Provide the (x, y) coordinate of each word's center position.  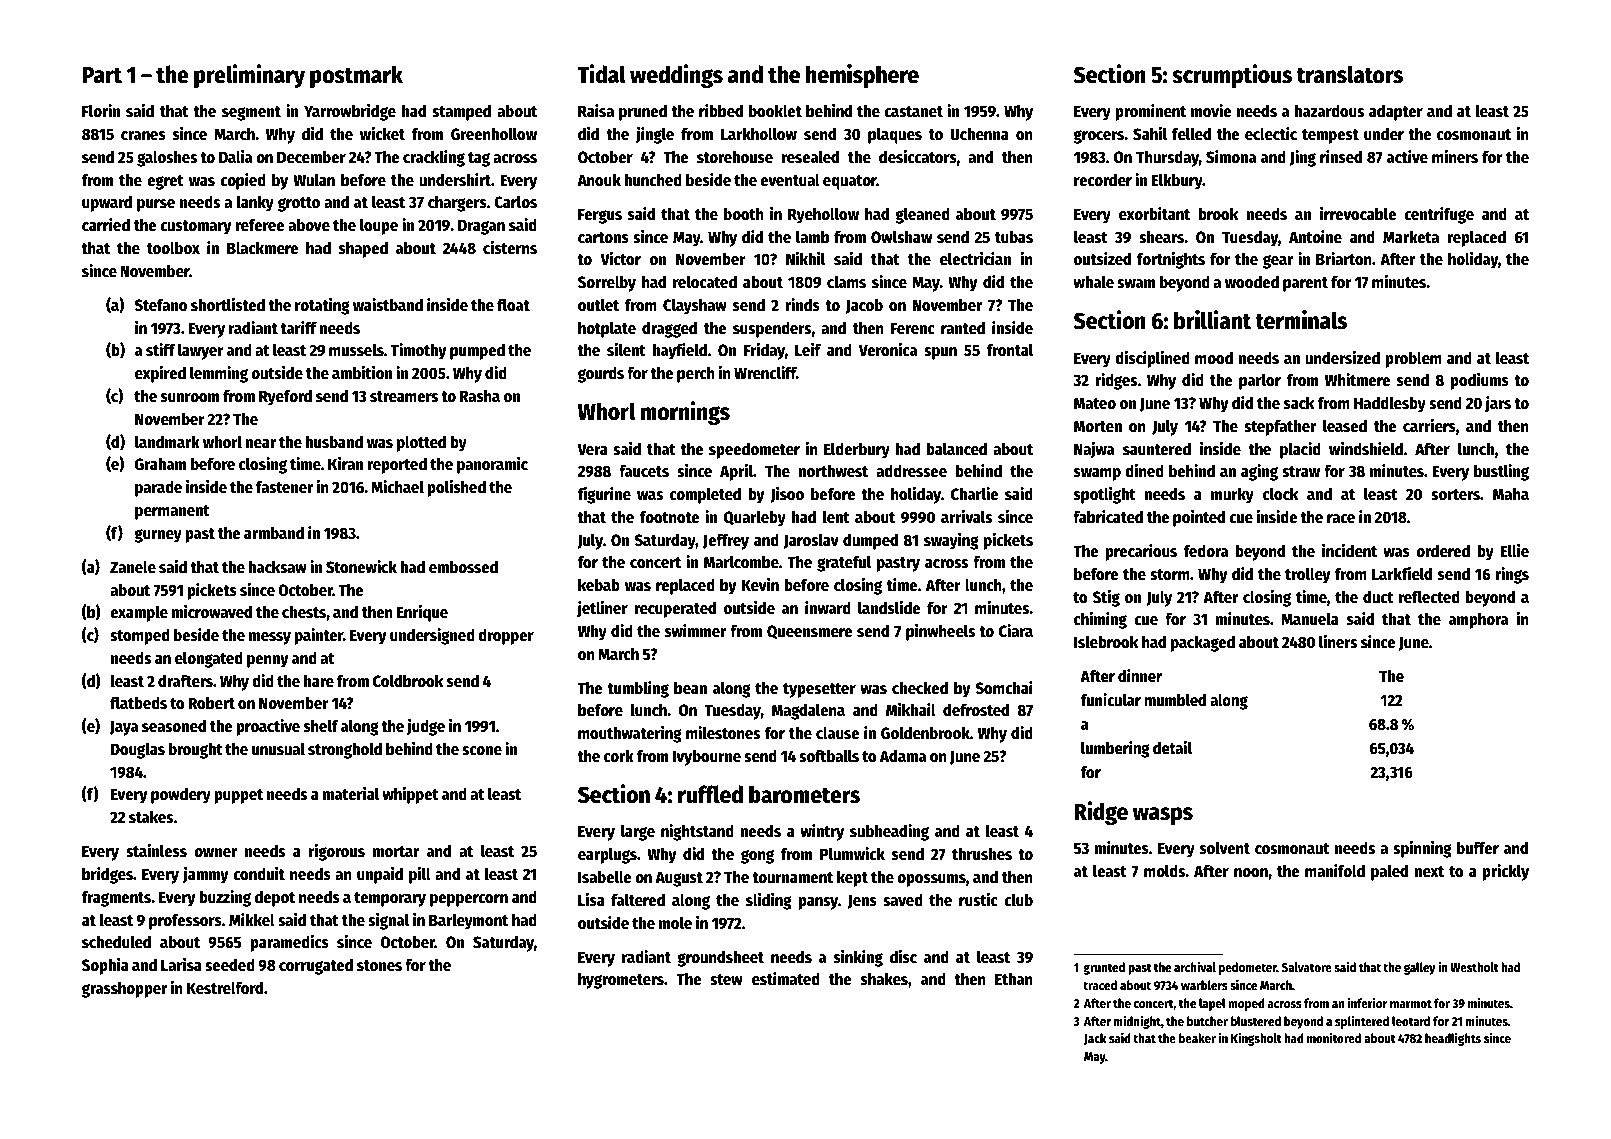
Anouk (599, 180)
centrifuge (1439, 215)
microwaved (212, 611)
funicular (1111, 700)
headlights (1453, 1039)
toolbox (173, 248)
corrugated (316, 966)
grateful (844, 563)
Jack (1095, 1039)
